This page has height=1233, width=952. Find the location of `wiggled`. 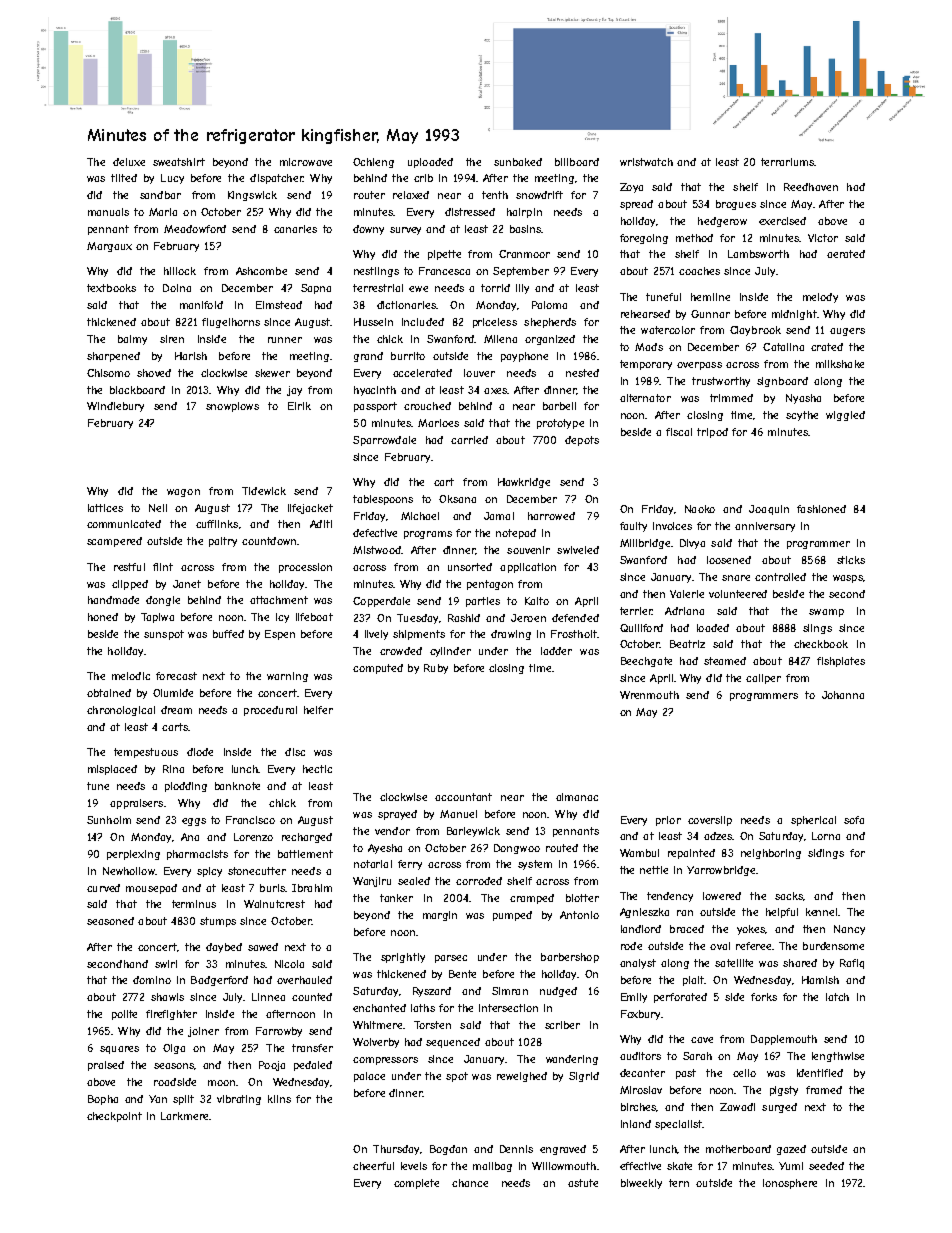

wiggled is located at coordinates (845, 416).
